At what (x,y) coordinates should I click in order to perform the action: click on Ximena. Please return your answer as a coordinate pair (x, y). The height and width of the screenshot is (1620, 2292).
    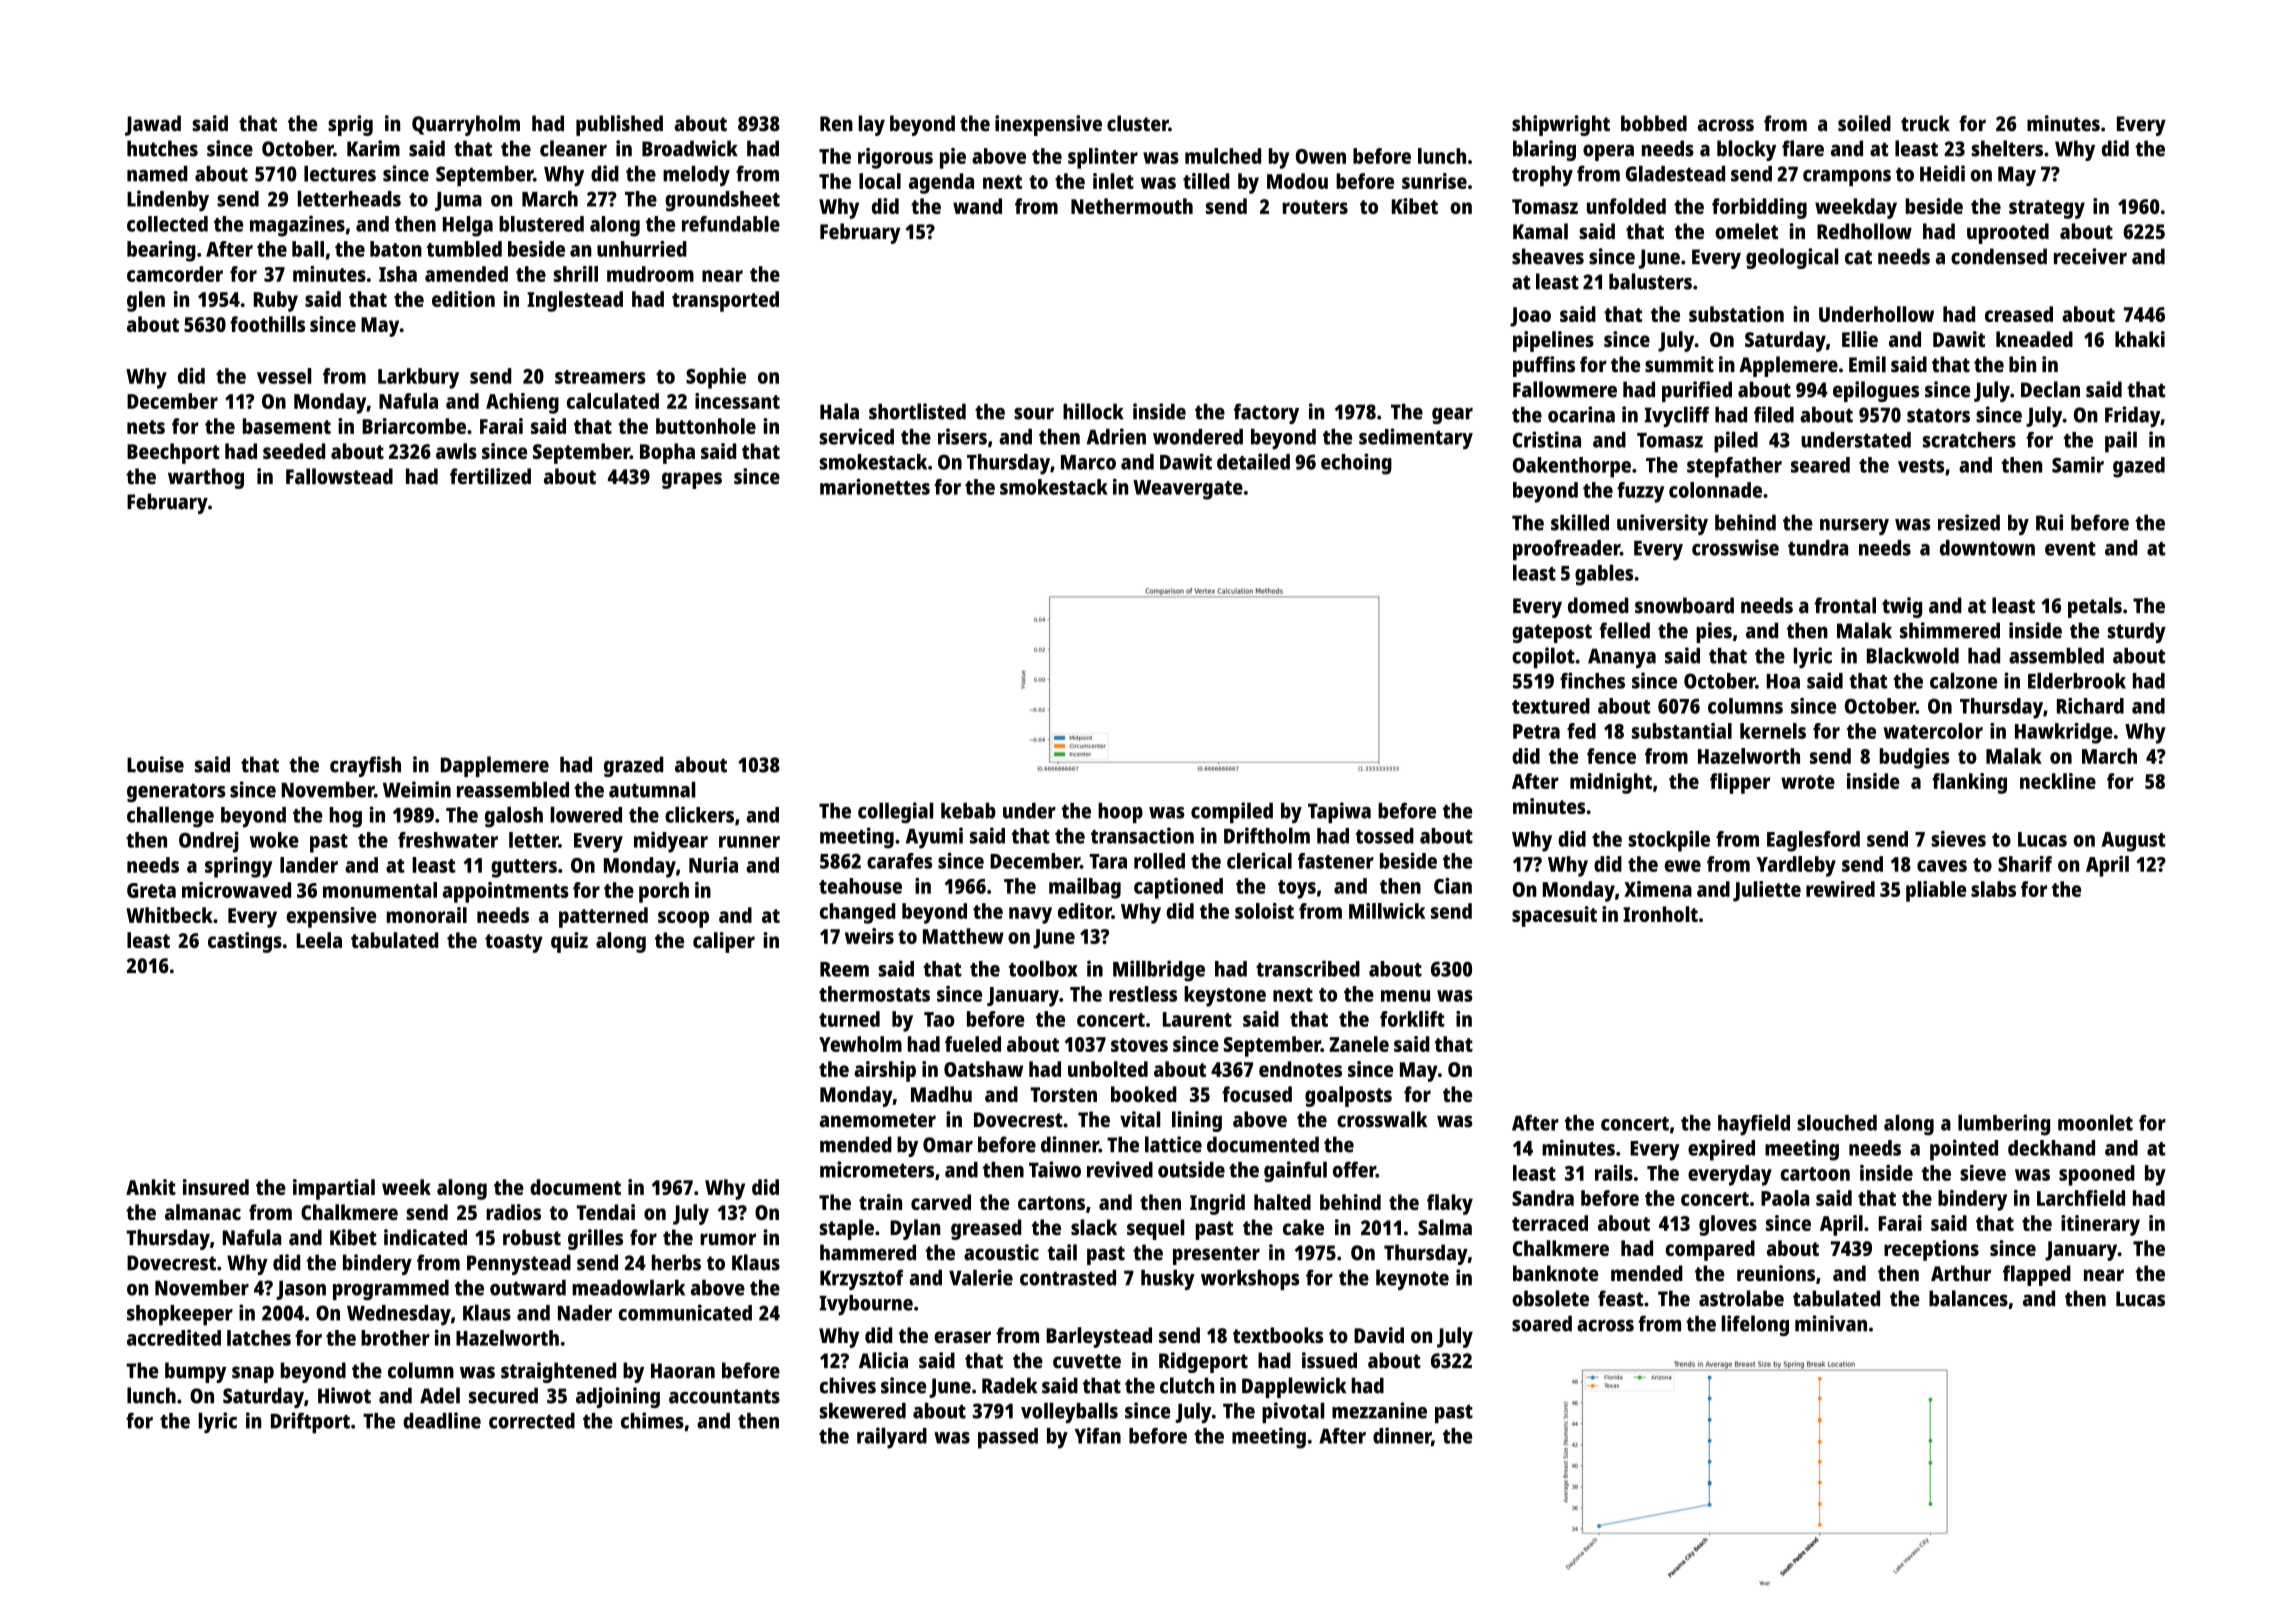
    Looking at the image, I should click on (1658, 889).
